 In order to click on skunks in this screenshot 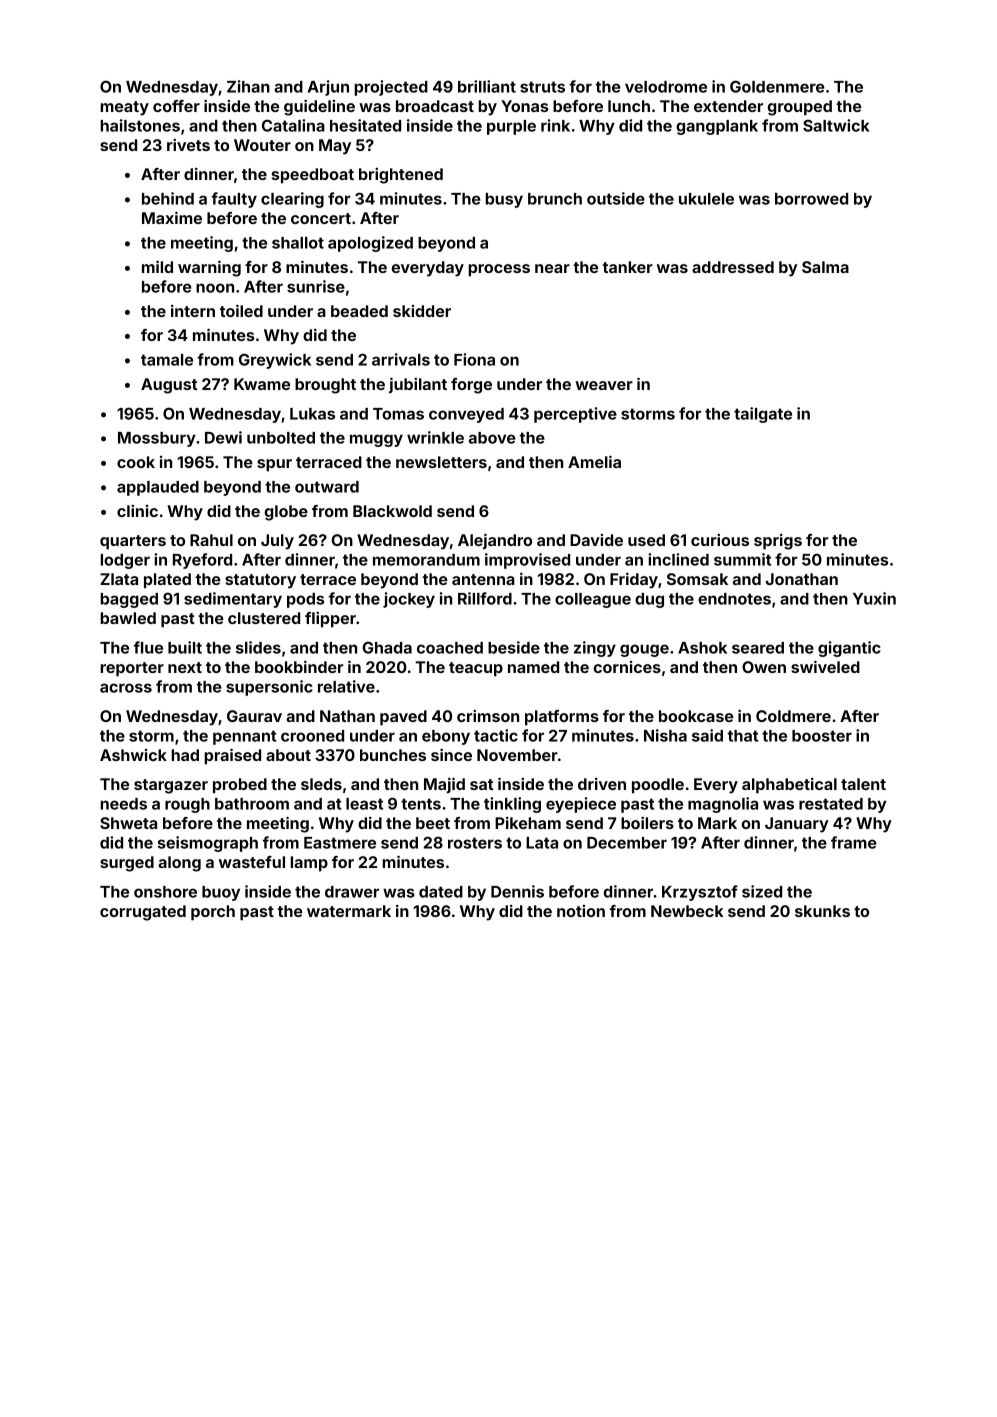, I will do `click(822, 911)`.
